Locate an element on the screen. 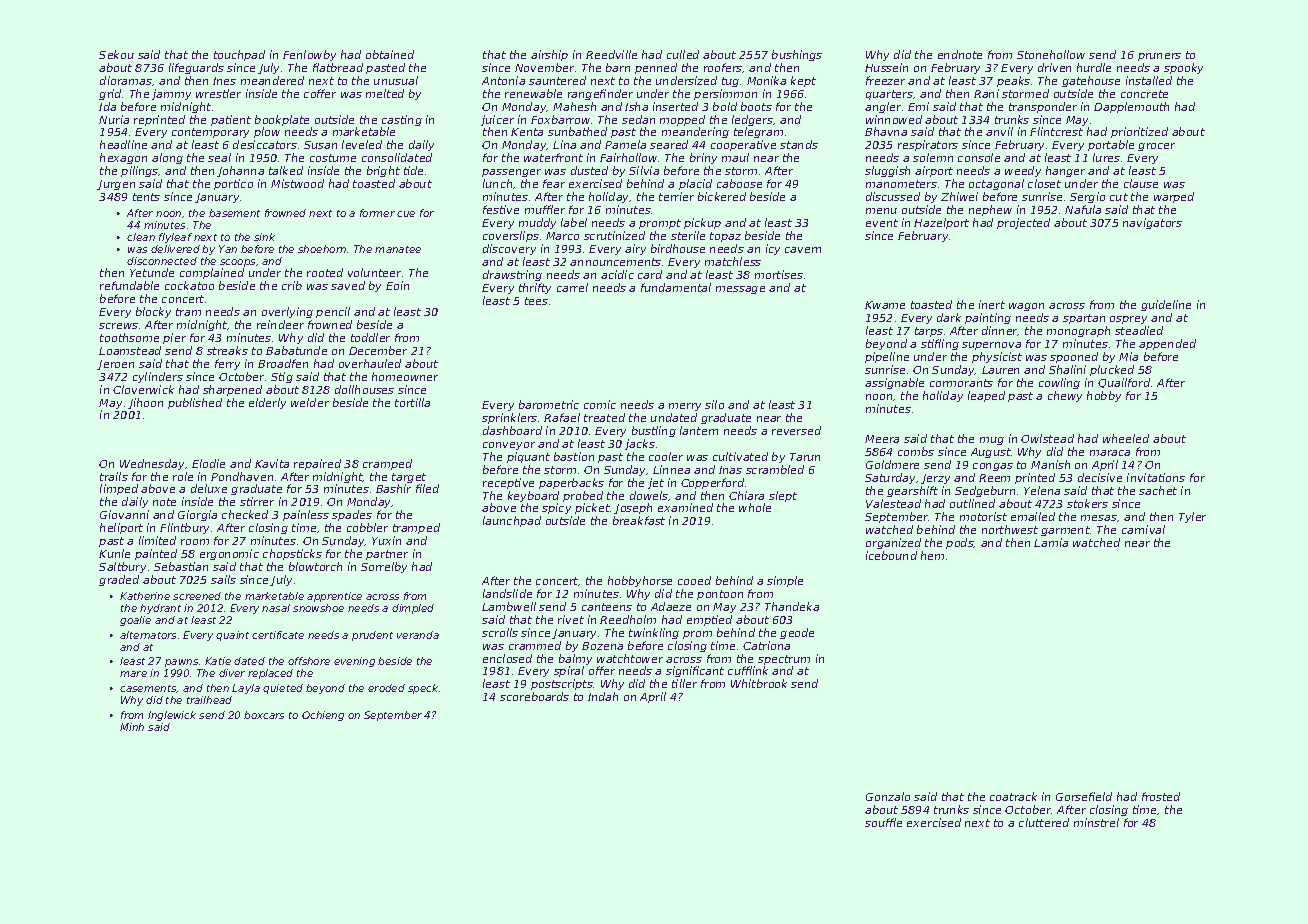 This screenshot has height=924, width=1308. minstrel is located at coordinates (1096, 822).
